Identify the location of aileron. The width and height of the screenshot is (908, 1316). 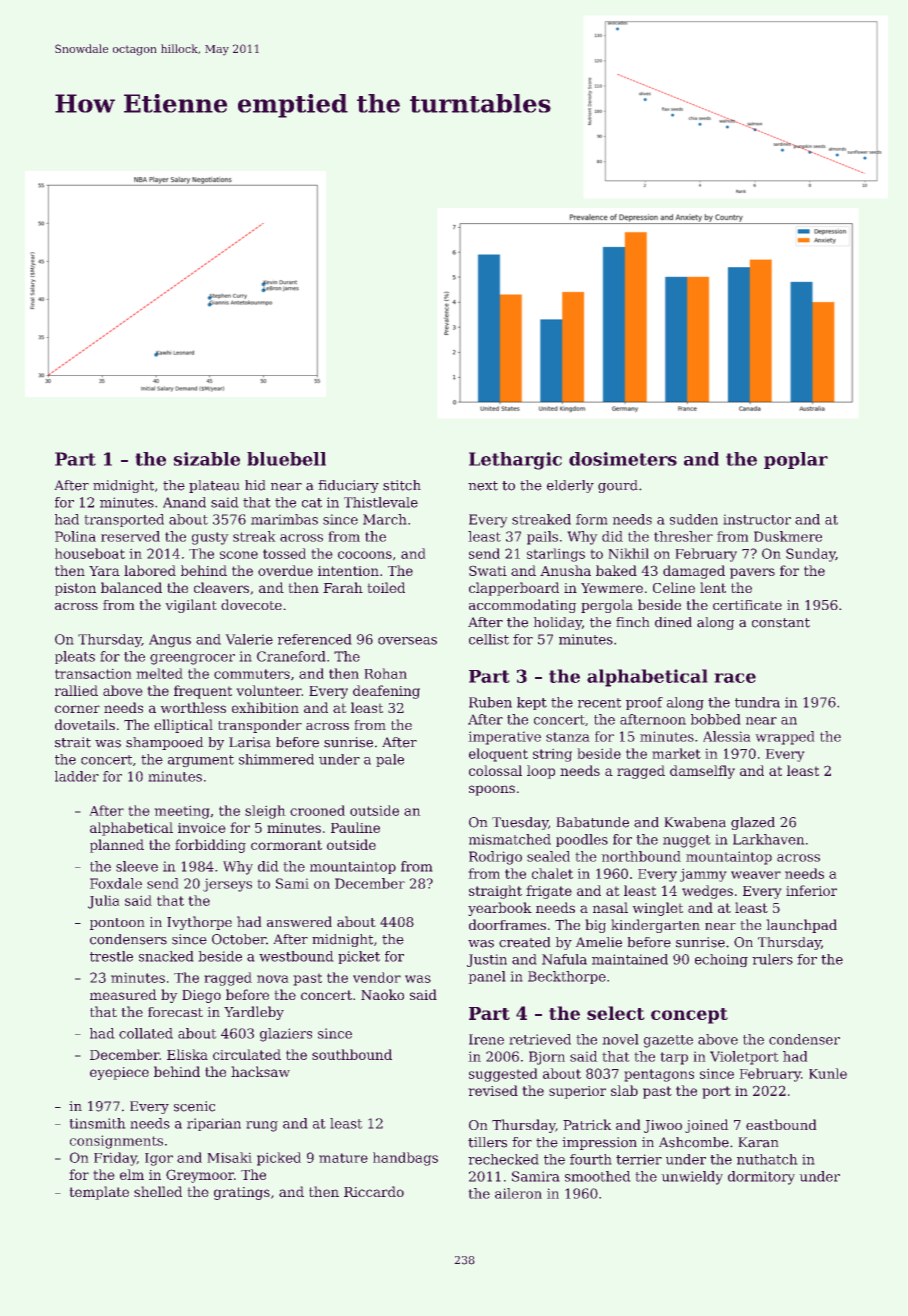
(518, 1193).
